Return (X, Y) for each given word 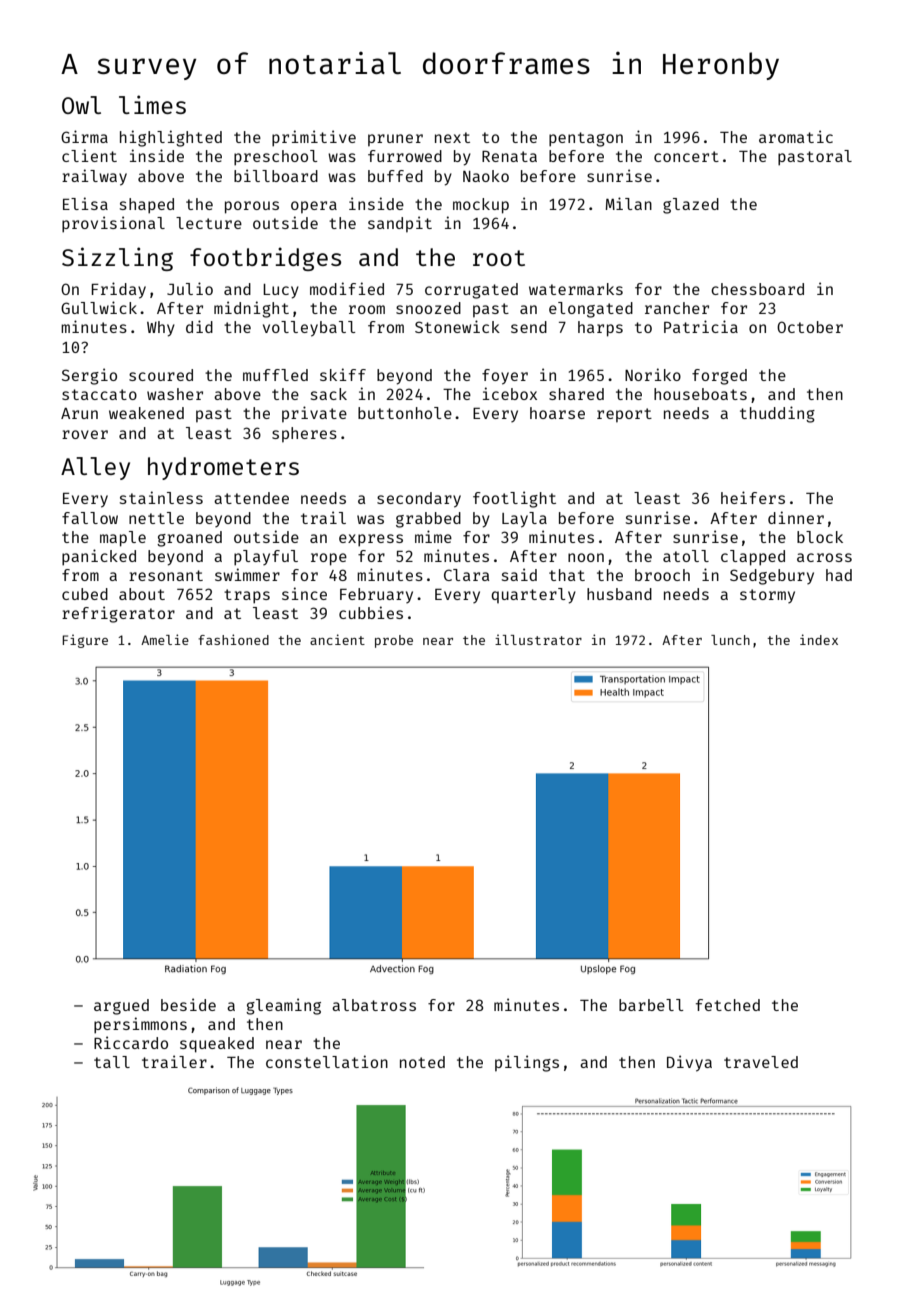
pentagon (586, 139)
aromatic (796, 136)
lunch (730, 640)
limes (152, 104)
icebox (510, 393)
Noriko (653, 374)
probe (394, 641)
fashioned (233, 639)
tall (112, 1062)
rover (85, 434)
